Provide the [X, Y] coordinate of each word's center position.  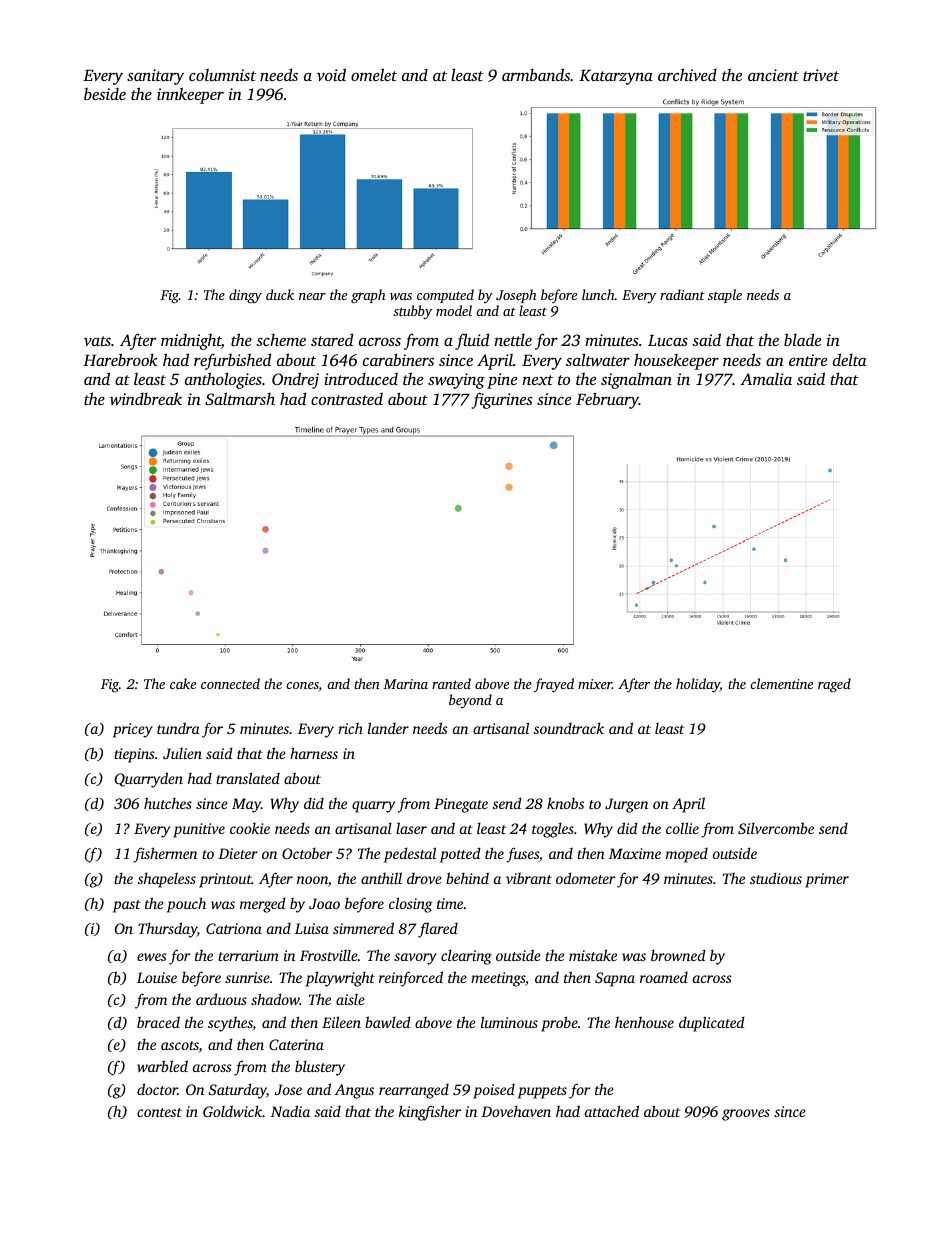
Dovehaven [516, 1111]
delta [850, 359]
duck [280, 294]
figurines [502, 400]
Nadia [290, 1111]
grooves [746, 1115]
